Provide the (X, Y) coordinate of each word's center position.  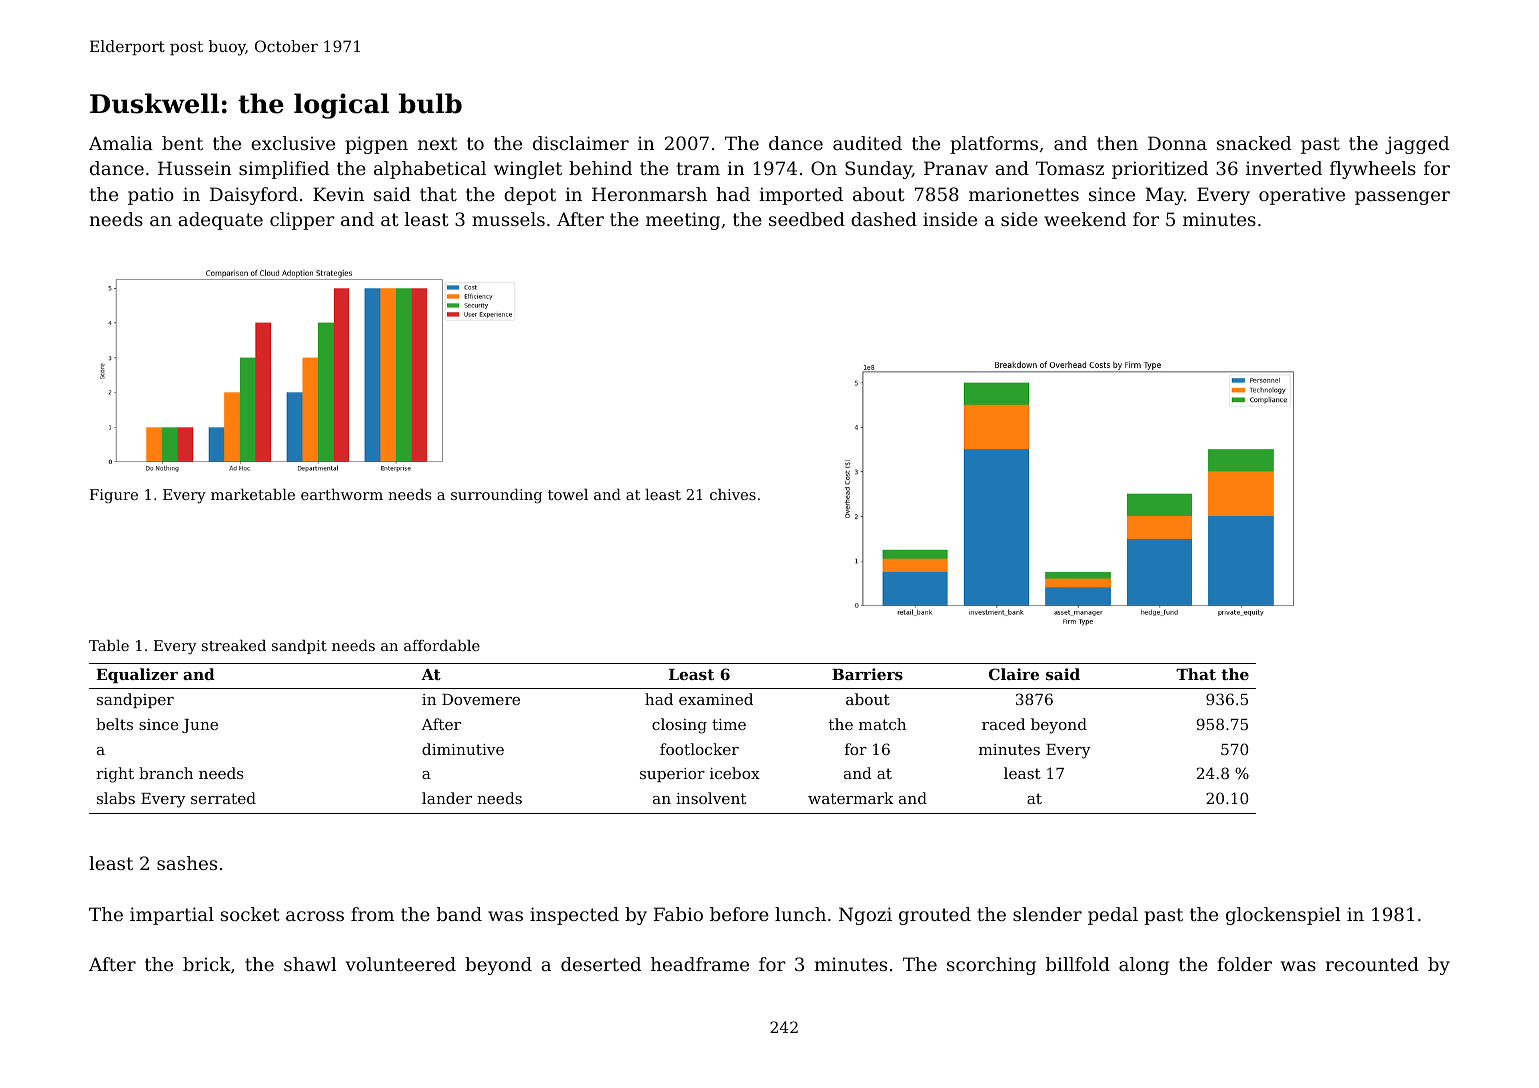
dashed (884, 219)
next (437, 143)
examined (716, 699)
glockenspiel (1283, 916)
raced (1003, 724)
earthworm (342, 494)
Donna (1177, 143)
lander (447, 798)
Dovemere (481, 699)
